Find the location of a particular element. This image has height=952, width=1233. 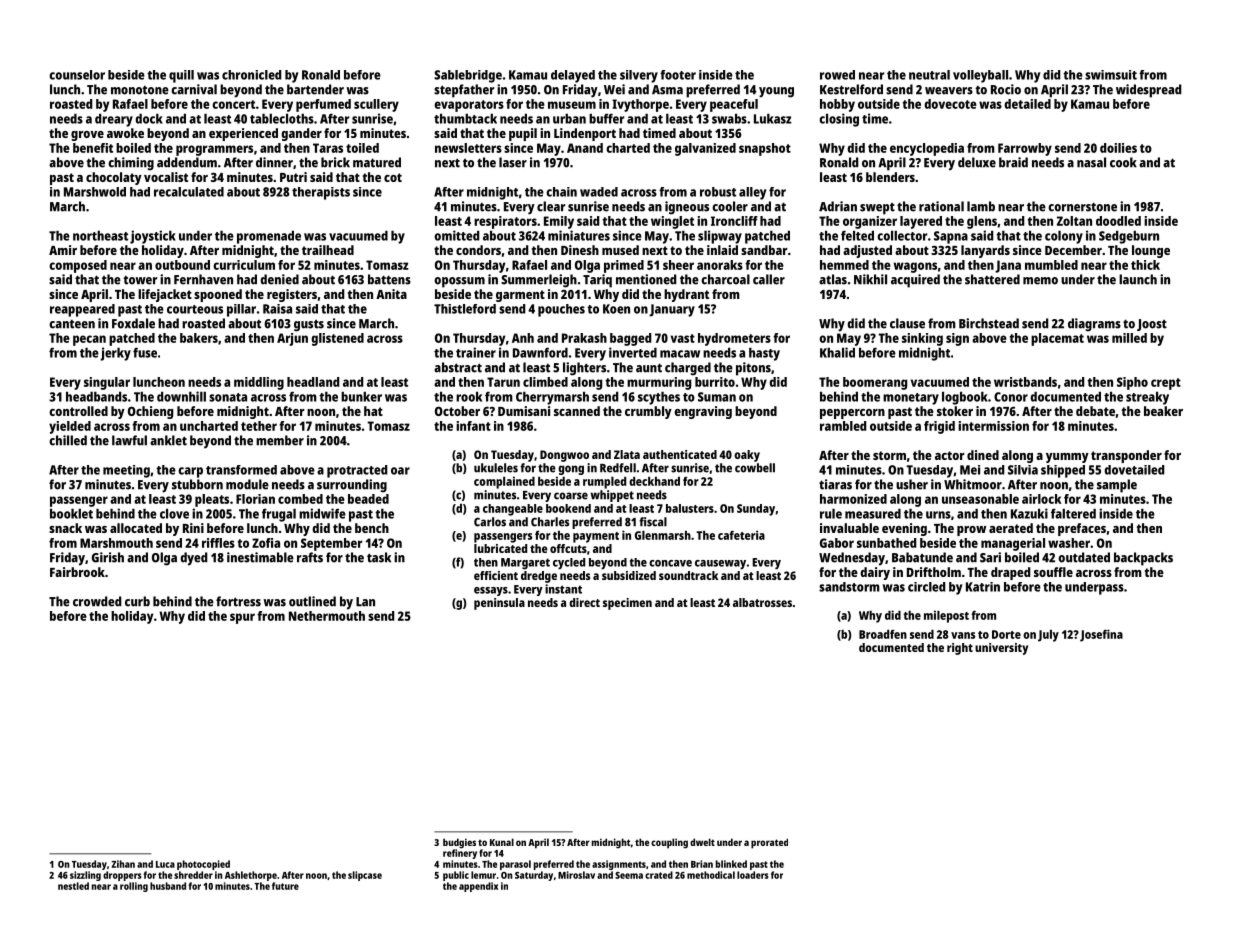

Sunday is located at coordinates (756, 510).
